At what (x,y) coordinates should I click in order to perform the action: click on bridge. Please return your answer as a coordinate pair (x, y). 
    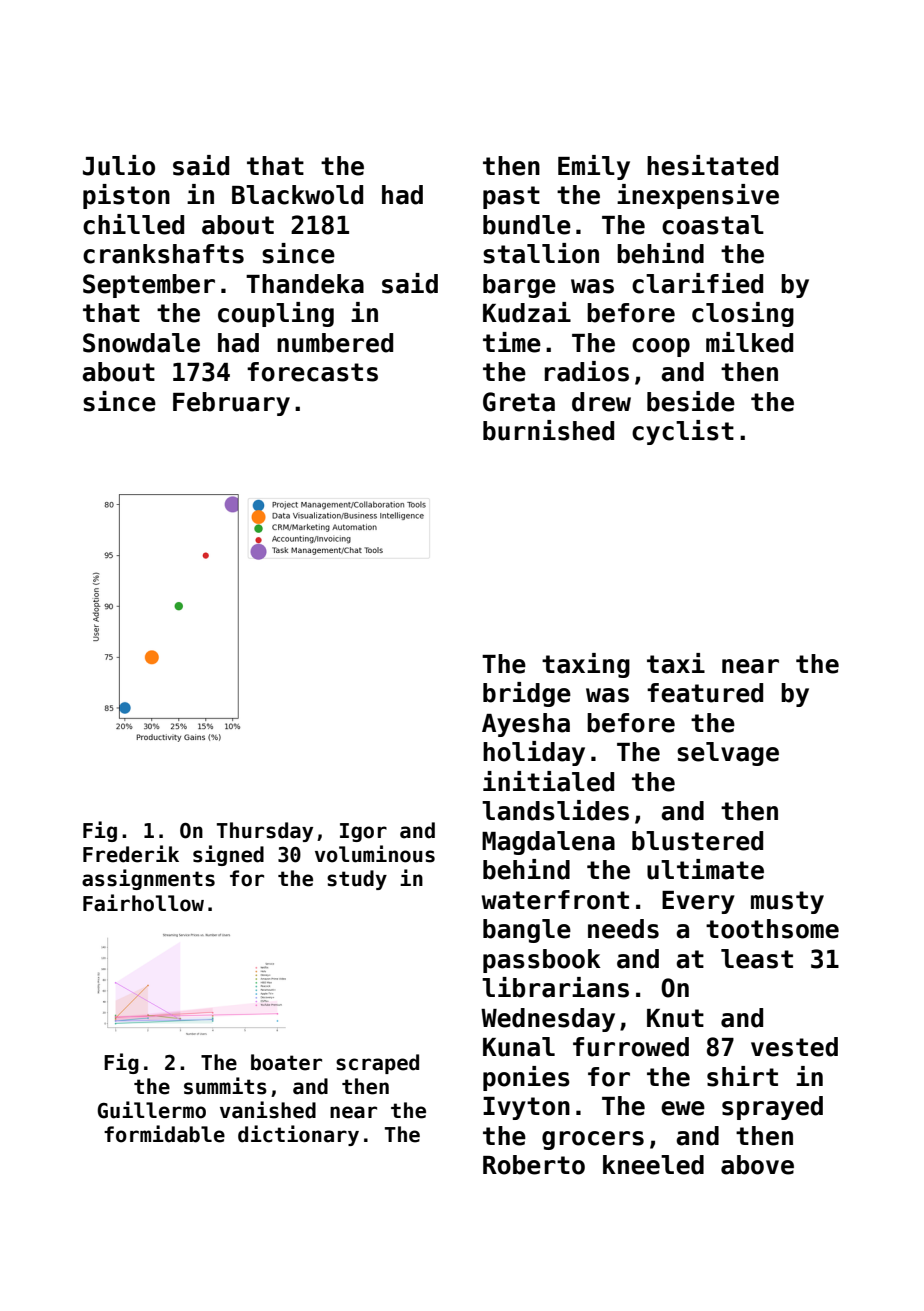
    Looking at the image, I should click on (527, 694).
